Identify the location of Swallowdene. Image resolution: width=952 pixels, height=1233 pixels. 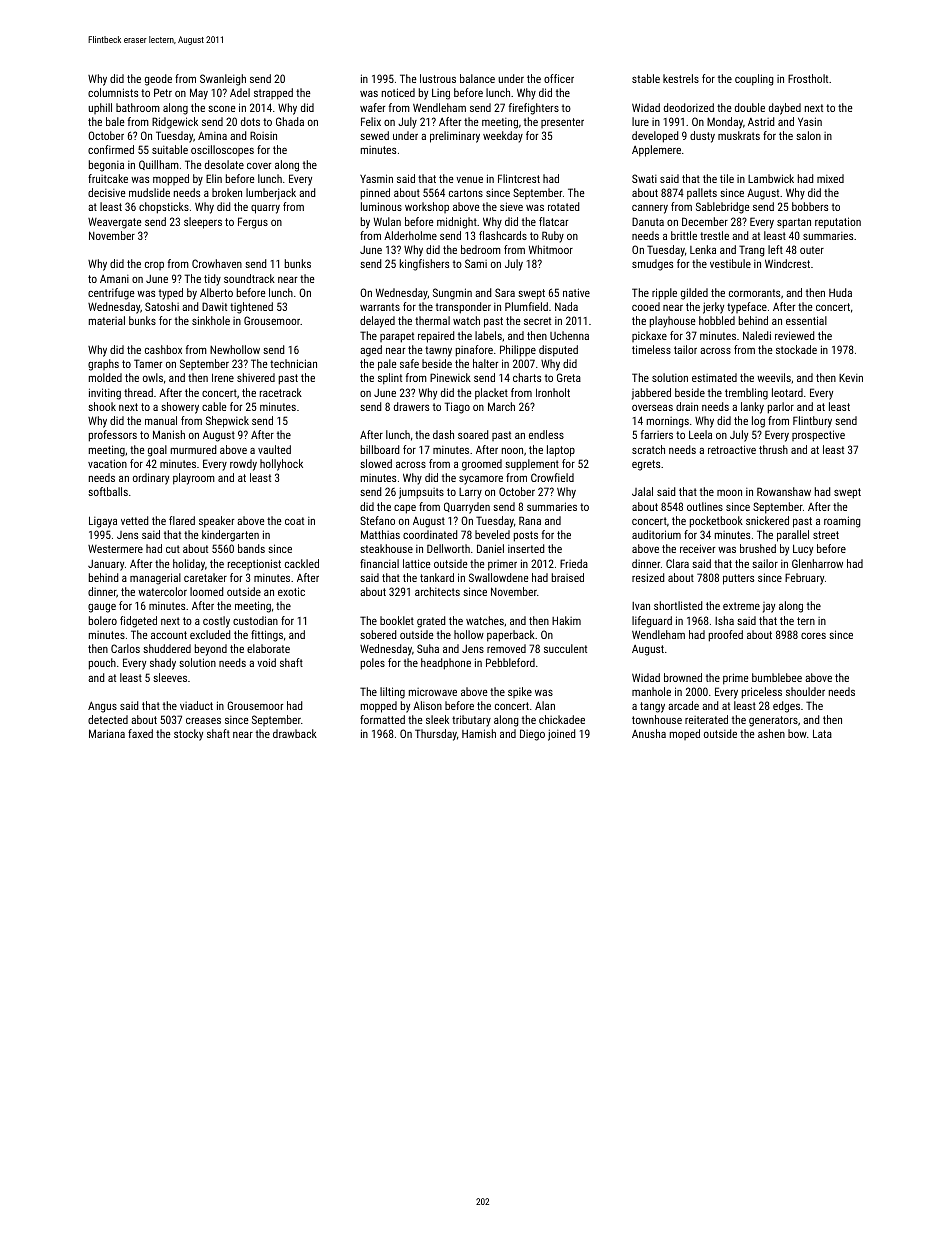
(499, 577).
